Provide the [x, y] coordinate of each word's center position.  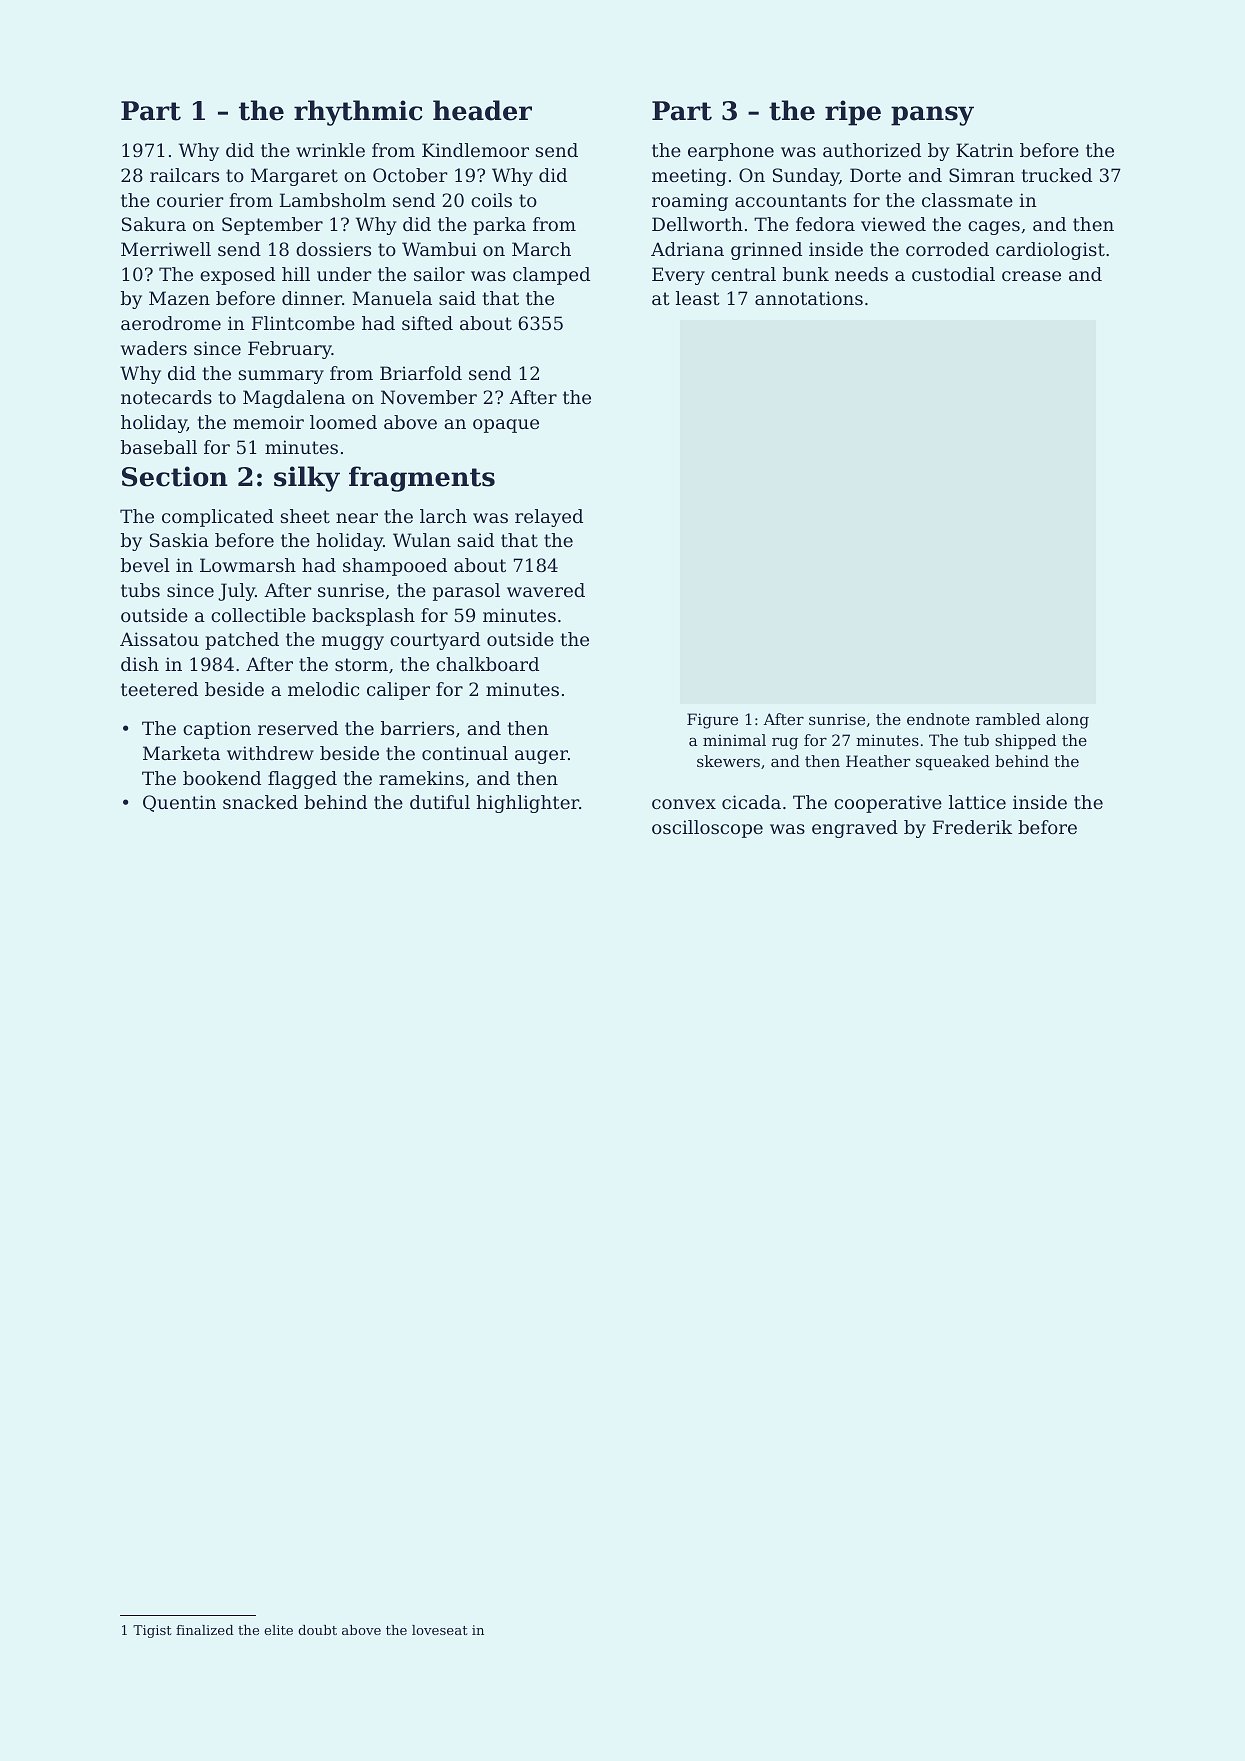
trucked [1057, 175]
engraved [855, 829]
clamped [551, 276]
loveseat [440, 1630]
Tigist [152, 1631]
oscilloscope [707, 829]
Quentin [179, 803]
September [272, 226]
